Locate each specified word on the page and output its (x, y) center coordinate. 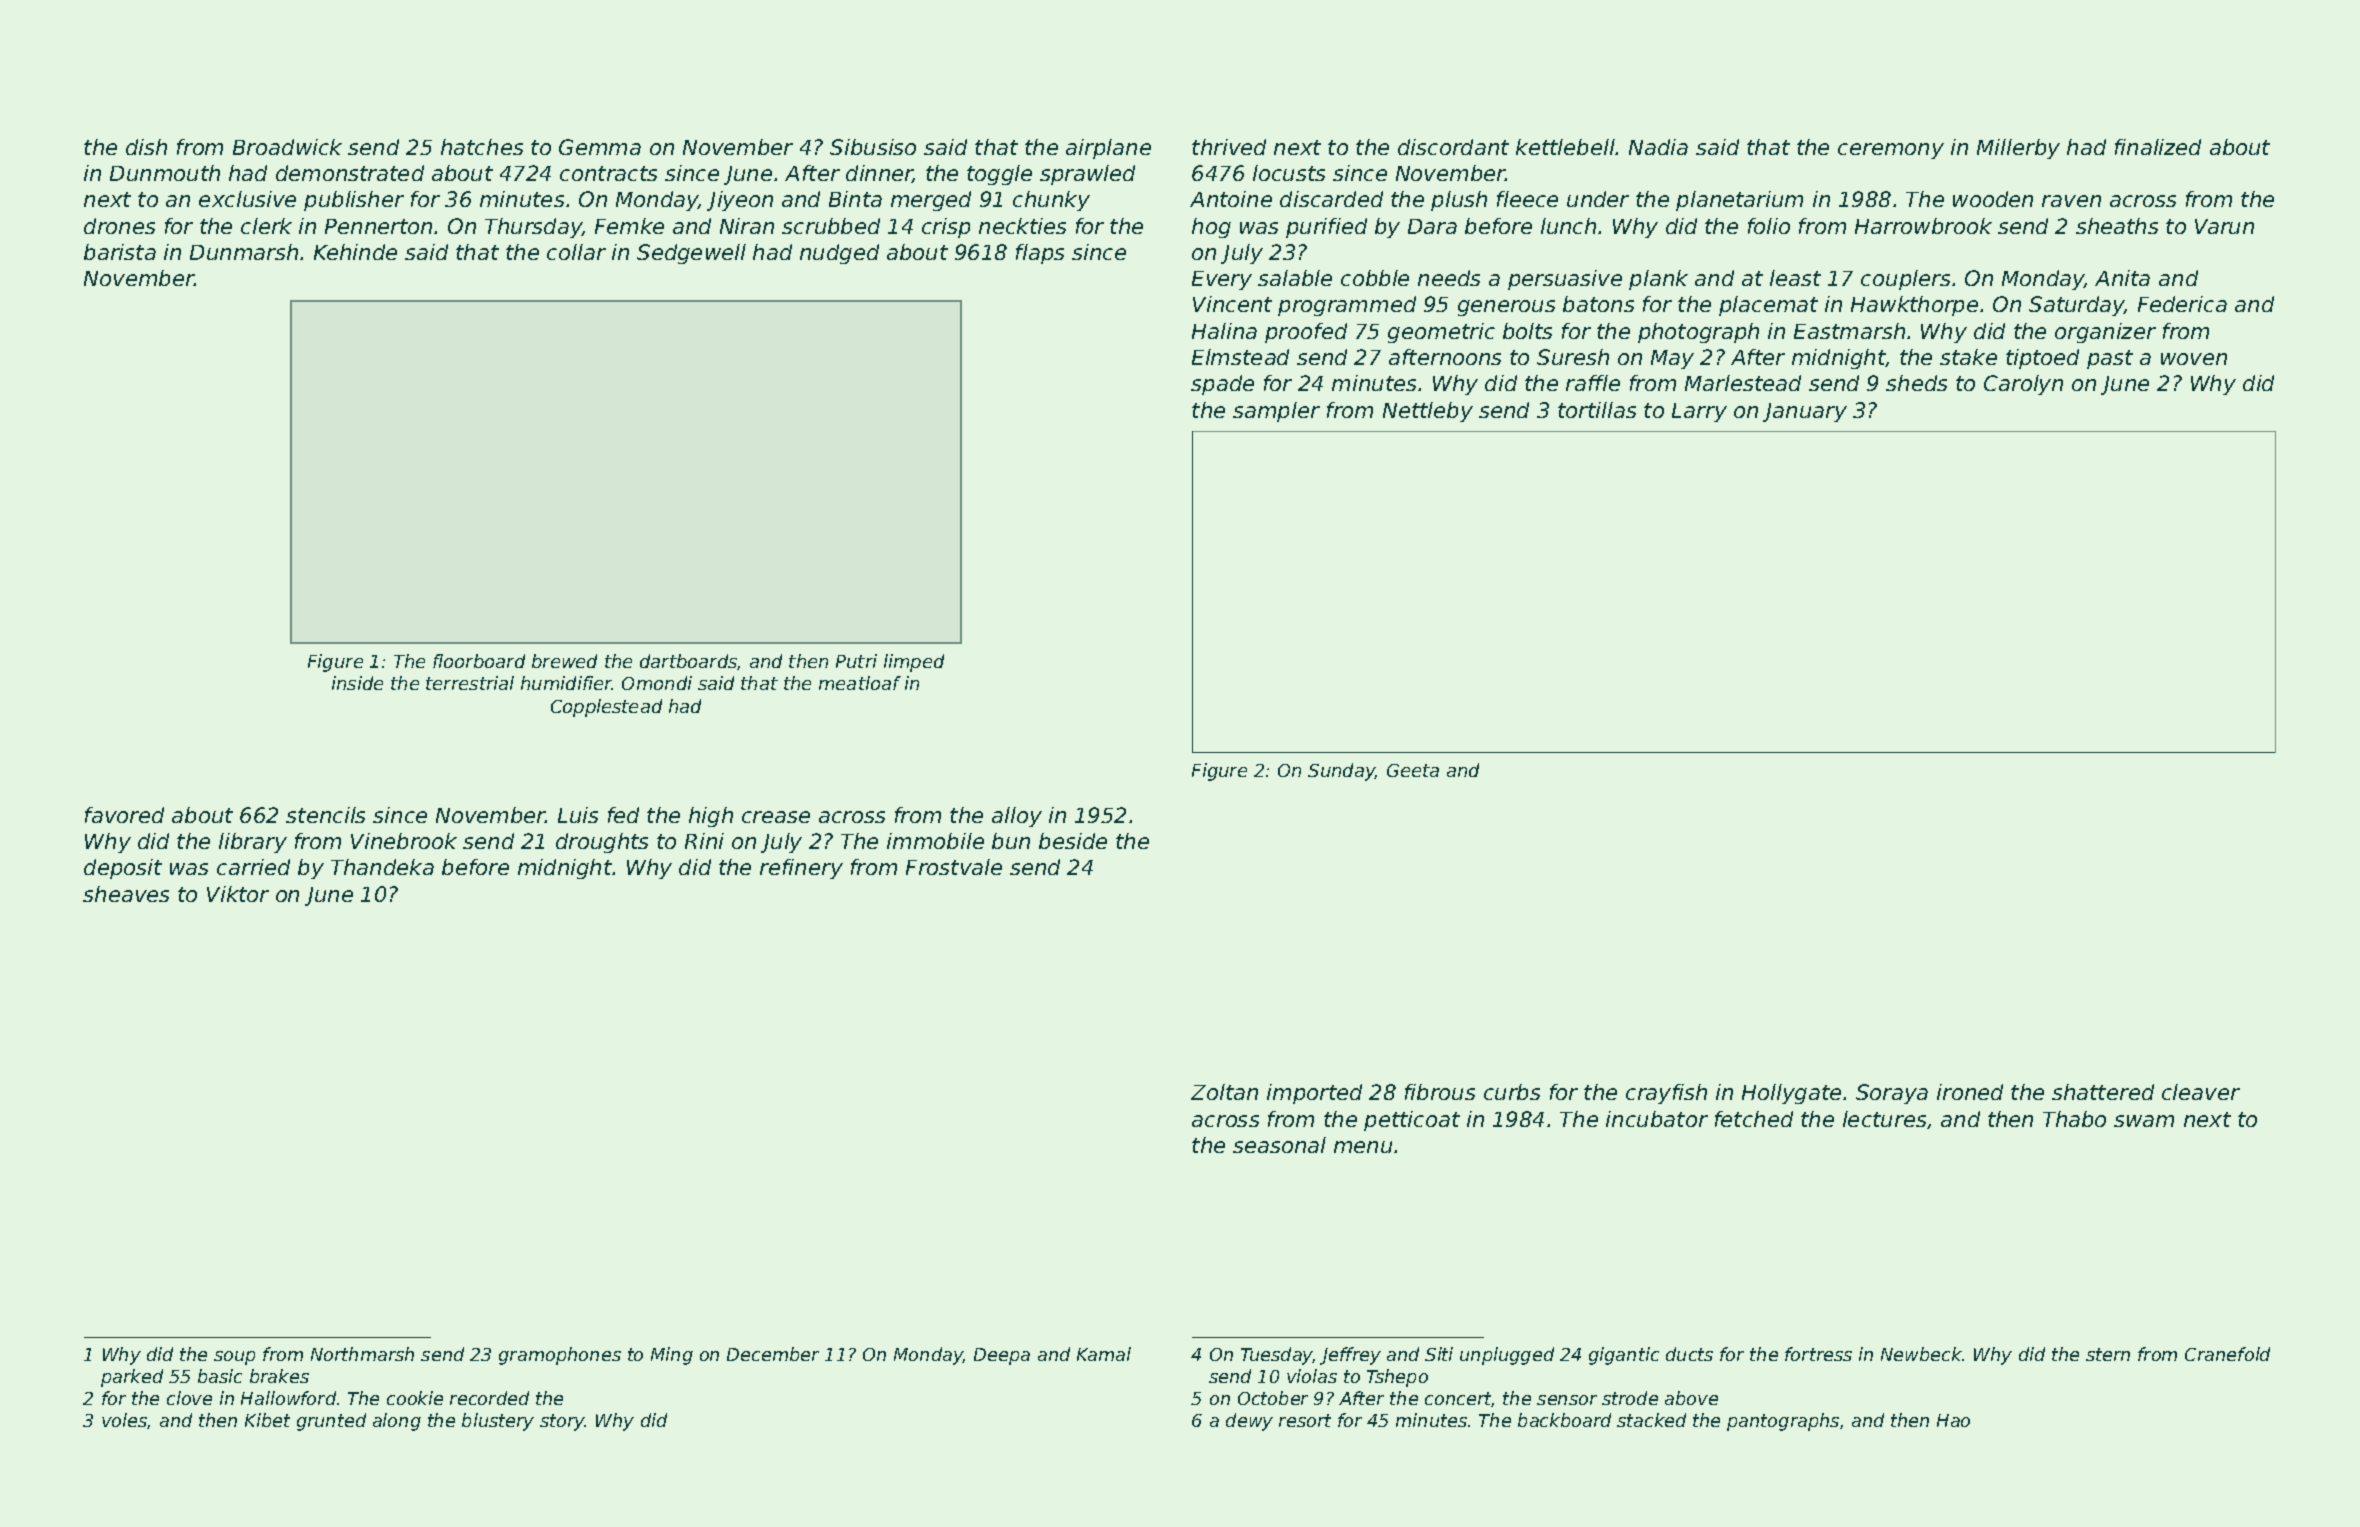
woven (2194, 359)
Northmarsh (362, 1354)
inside (357, 683)
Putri (856, 661)
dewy (1249, 1422)
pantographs (1783, 1422)
